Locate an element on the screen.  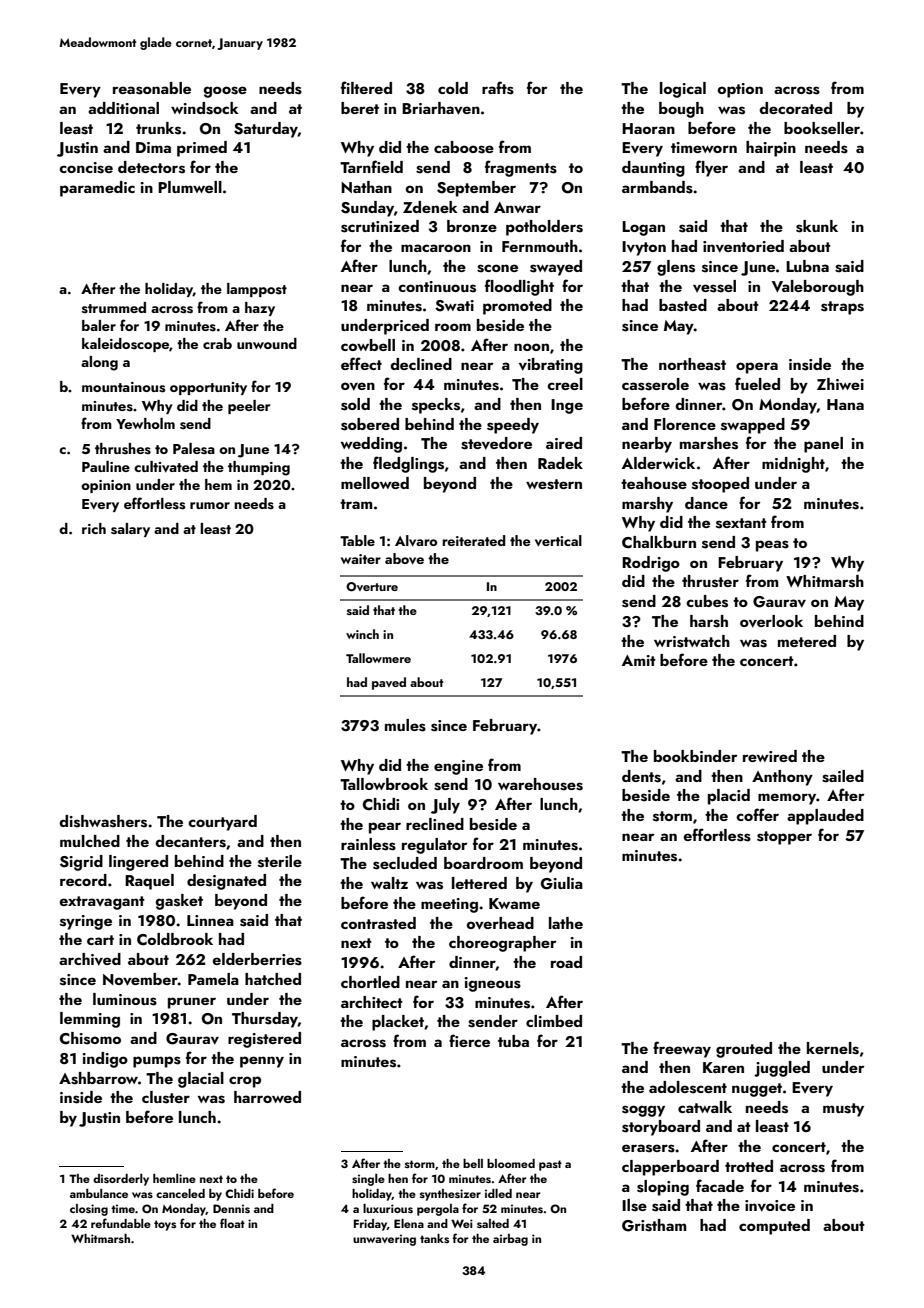
goose is located at coordinates (225, 92).
